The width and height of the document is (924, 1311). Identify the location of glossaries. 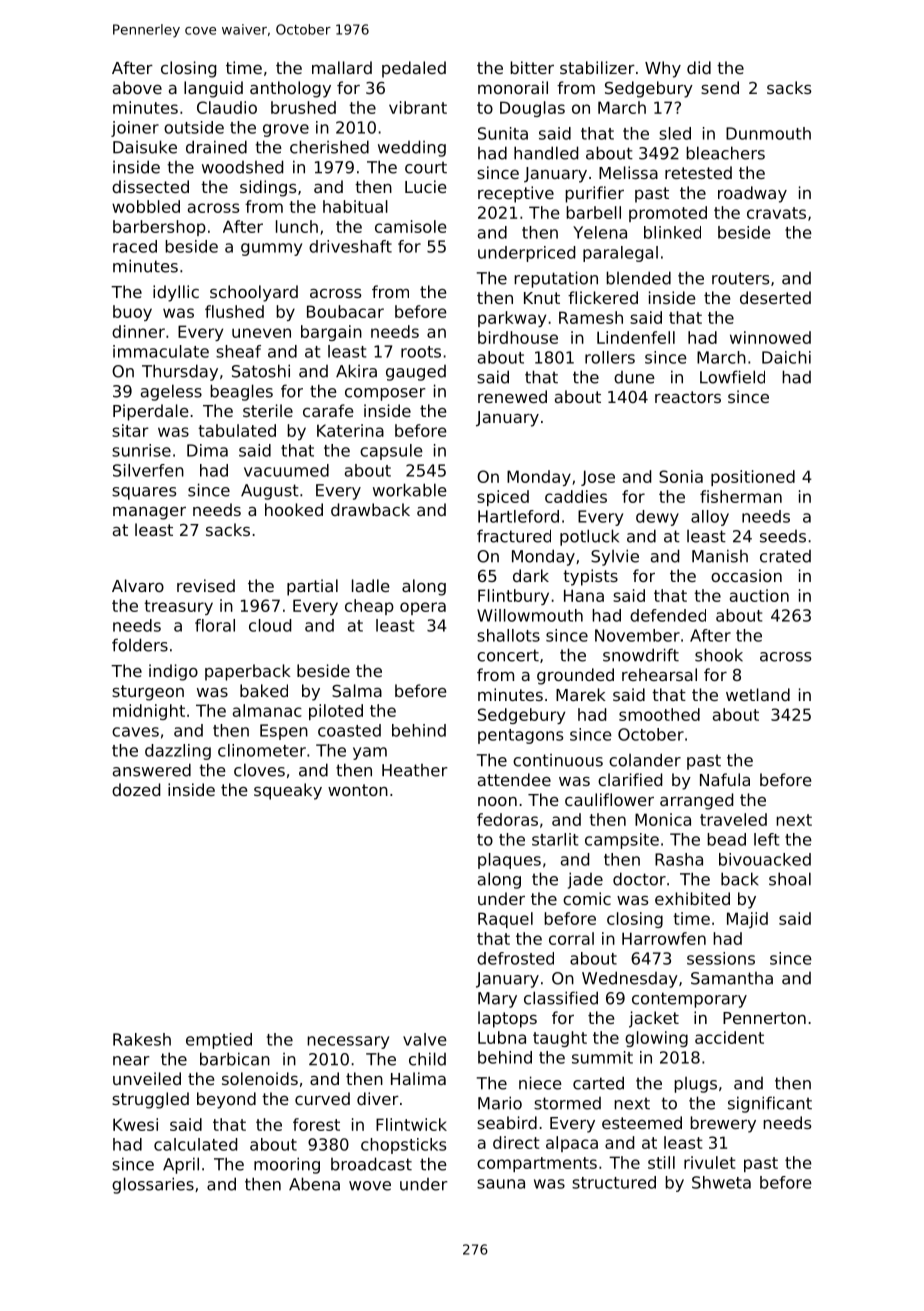
(153, 1185).
